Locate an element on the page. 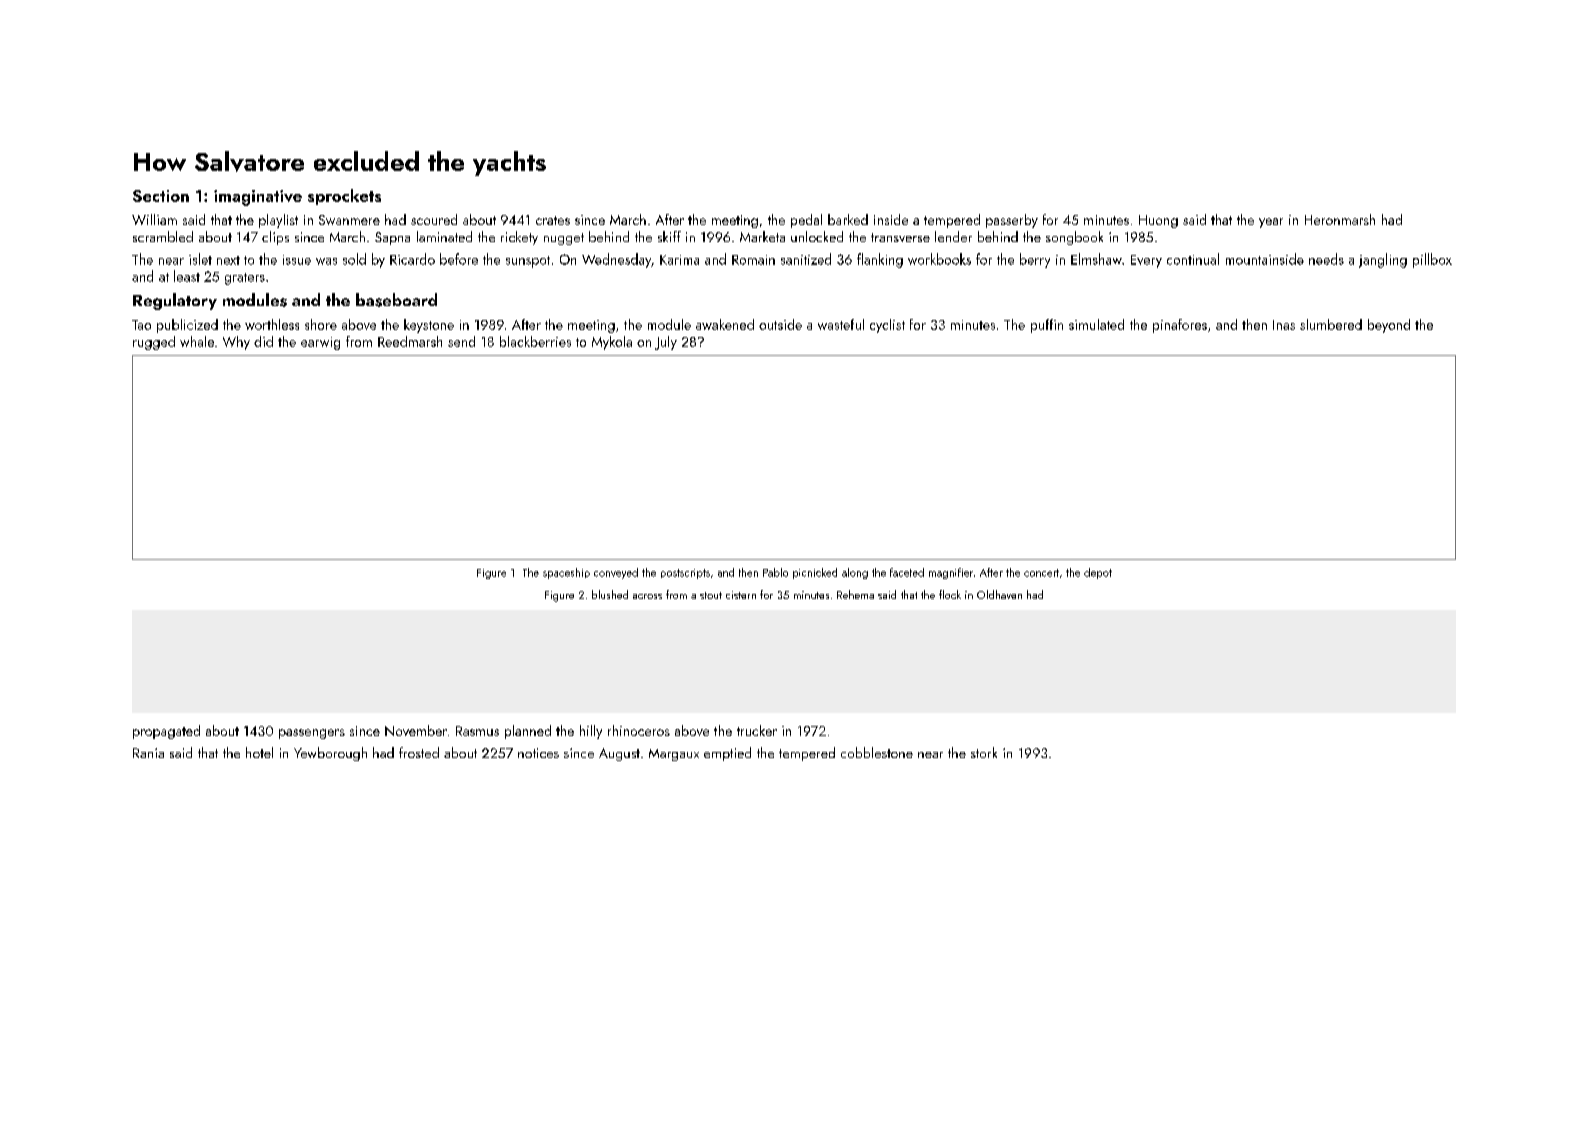 Image resolution: width=1588 pixels, height=1123 pixels. sunspot is located at coordinates (528, 262).
